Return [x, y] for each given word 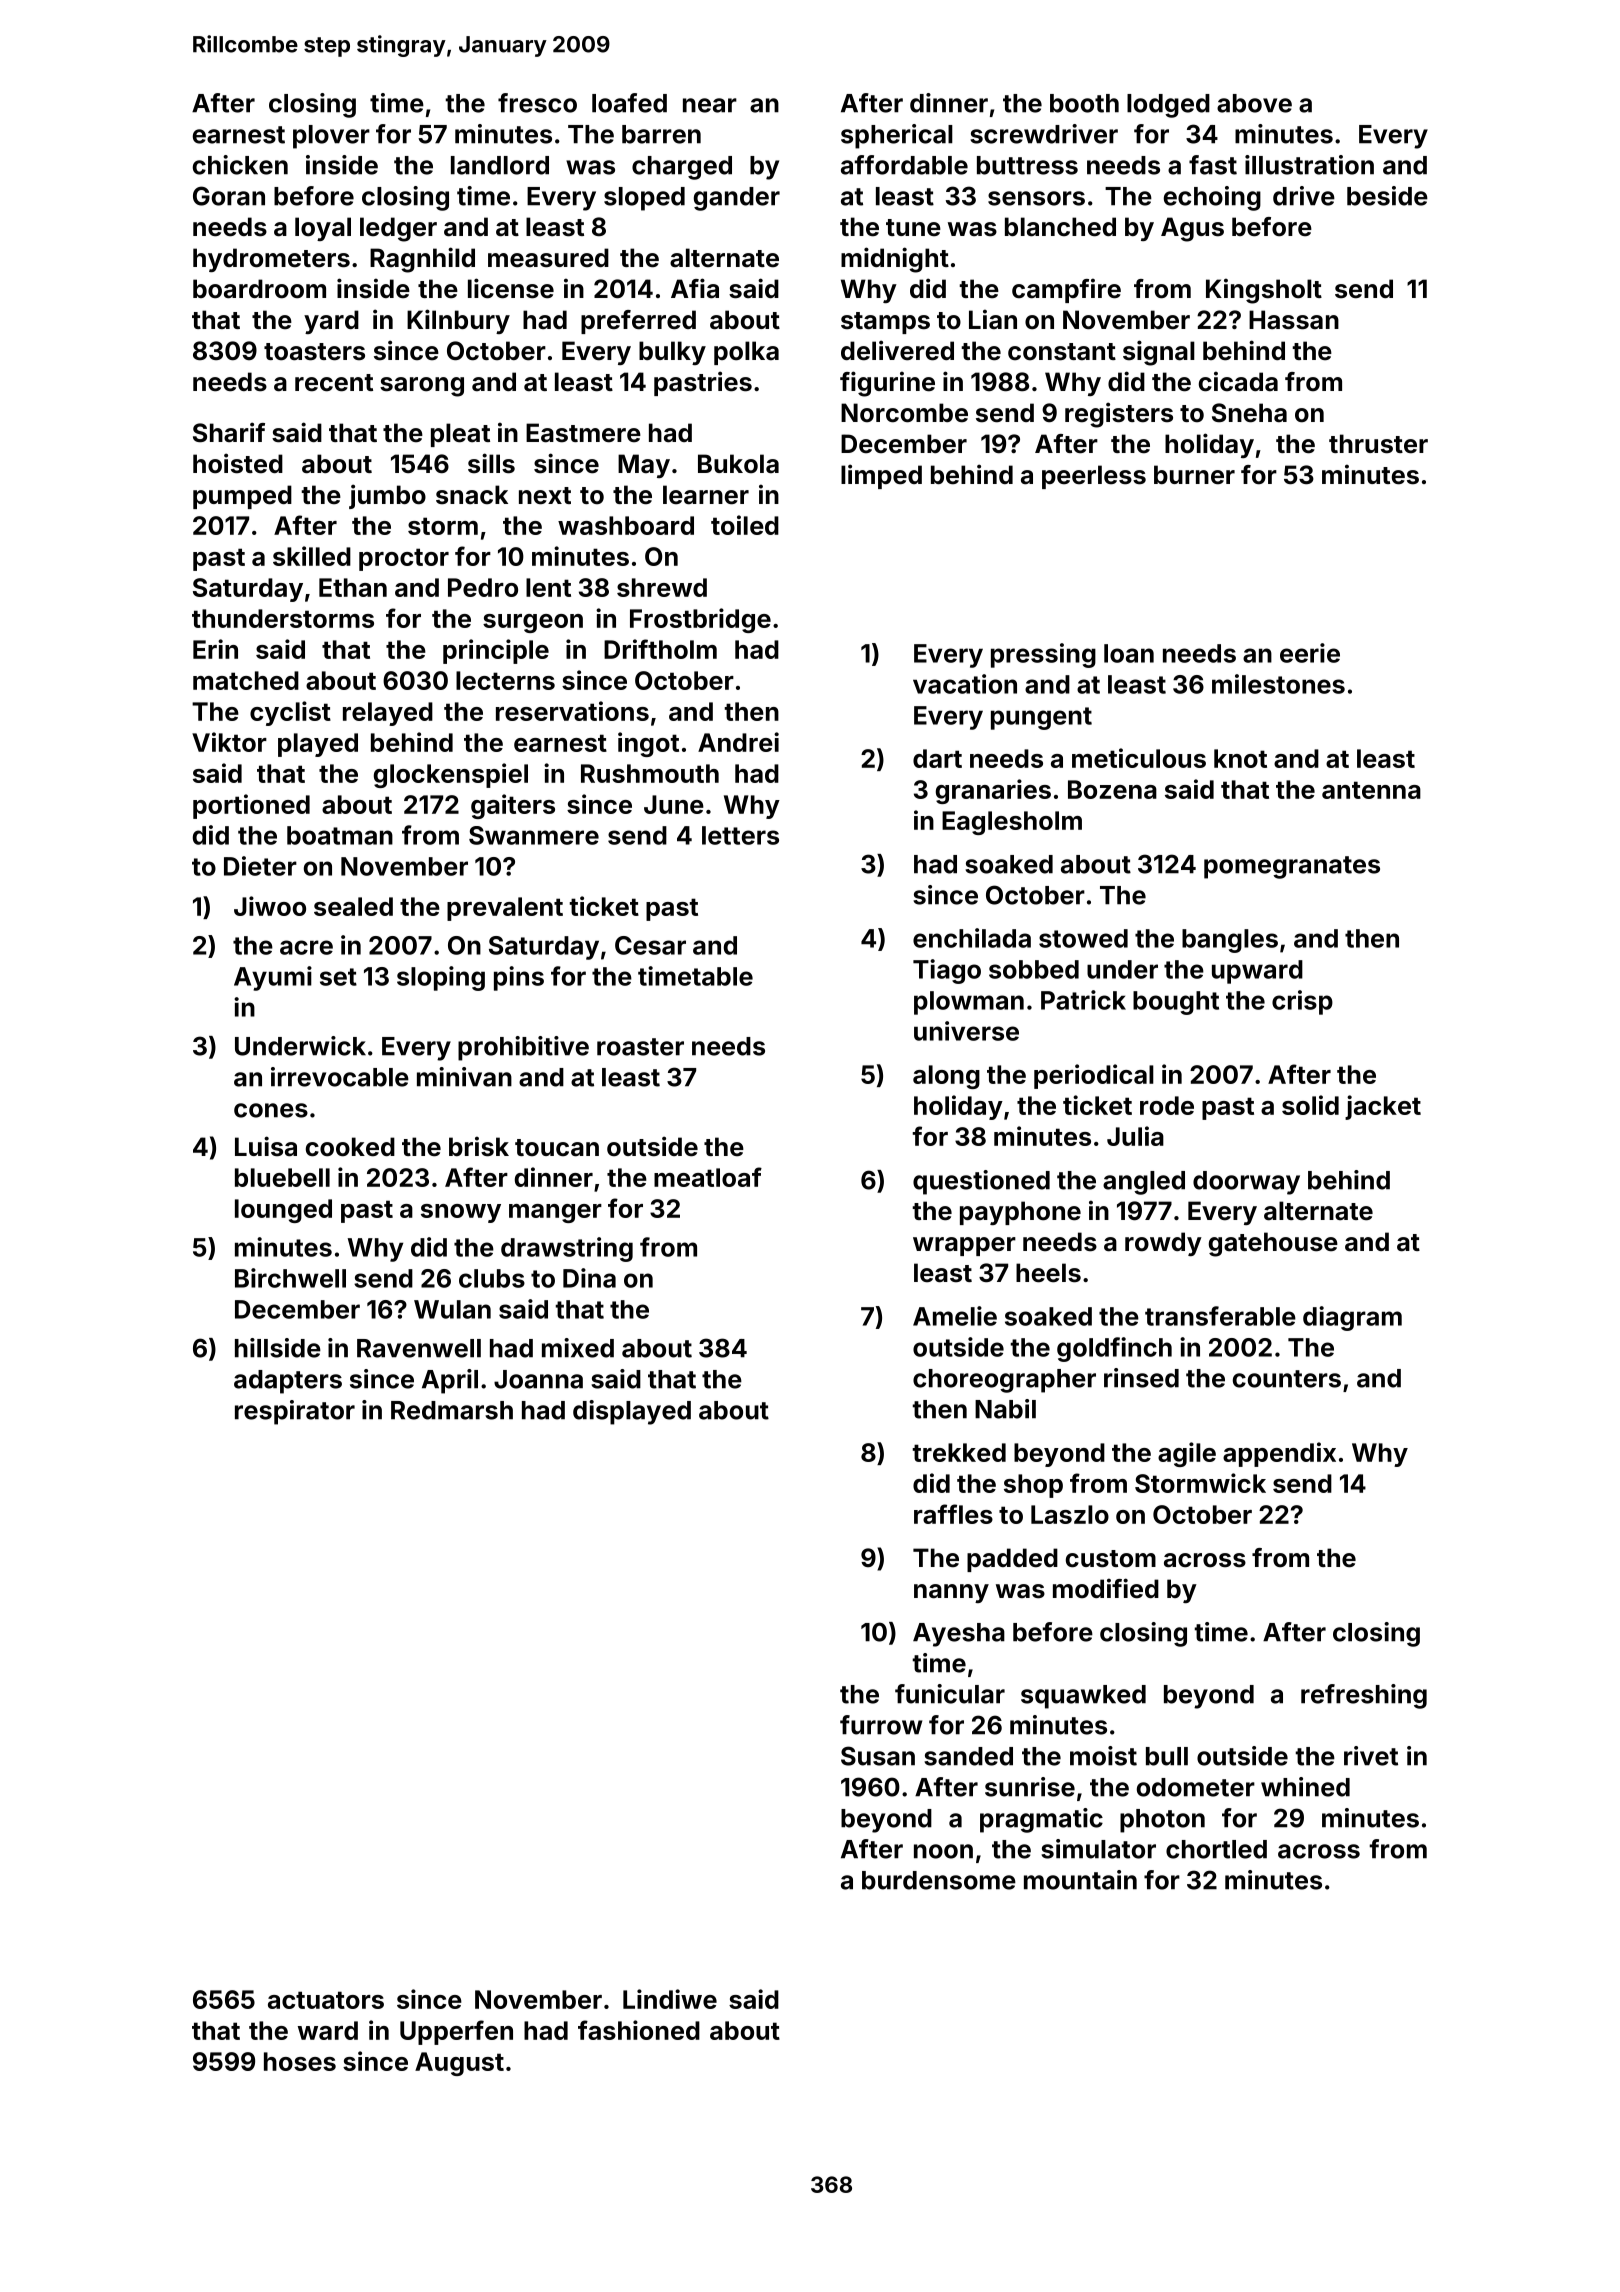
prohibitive [523, 1048]
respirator [295, 1412]
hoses [300, 2061]
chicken [240, 165]
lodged [1168, 106]
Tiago [947, 971]
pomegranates [1292, 867]
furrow [881, 1725]
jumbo [387, 496]
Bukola [738, 463]
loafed [629, 103]
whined [1305, 1787]
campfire [1066, 290]
